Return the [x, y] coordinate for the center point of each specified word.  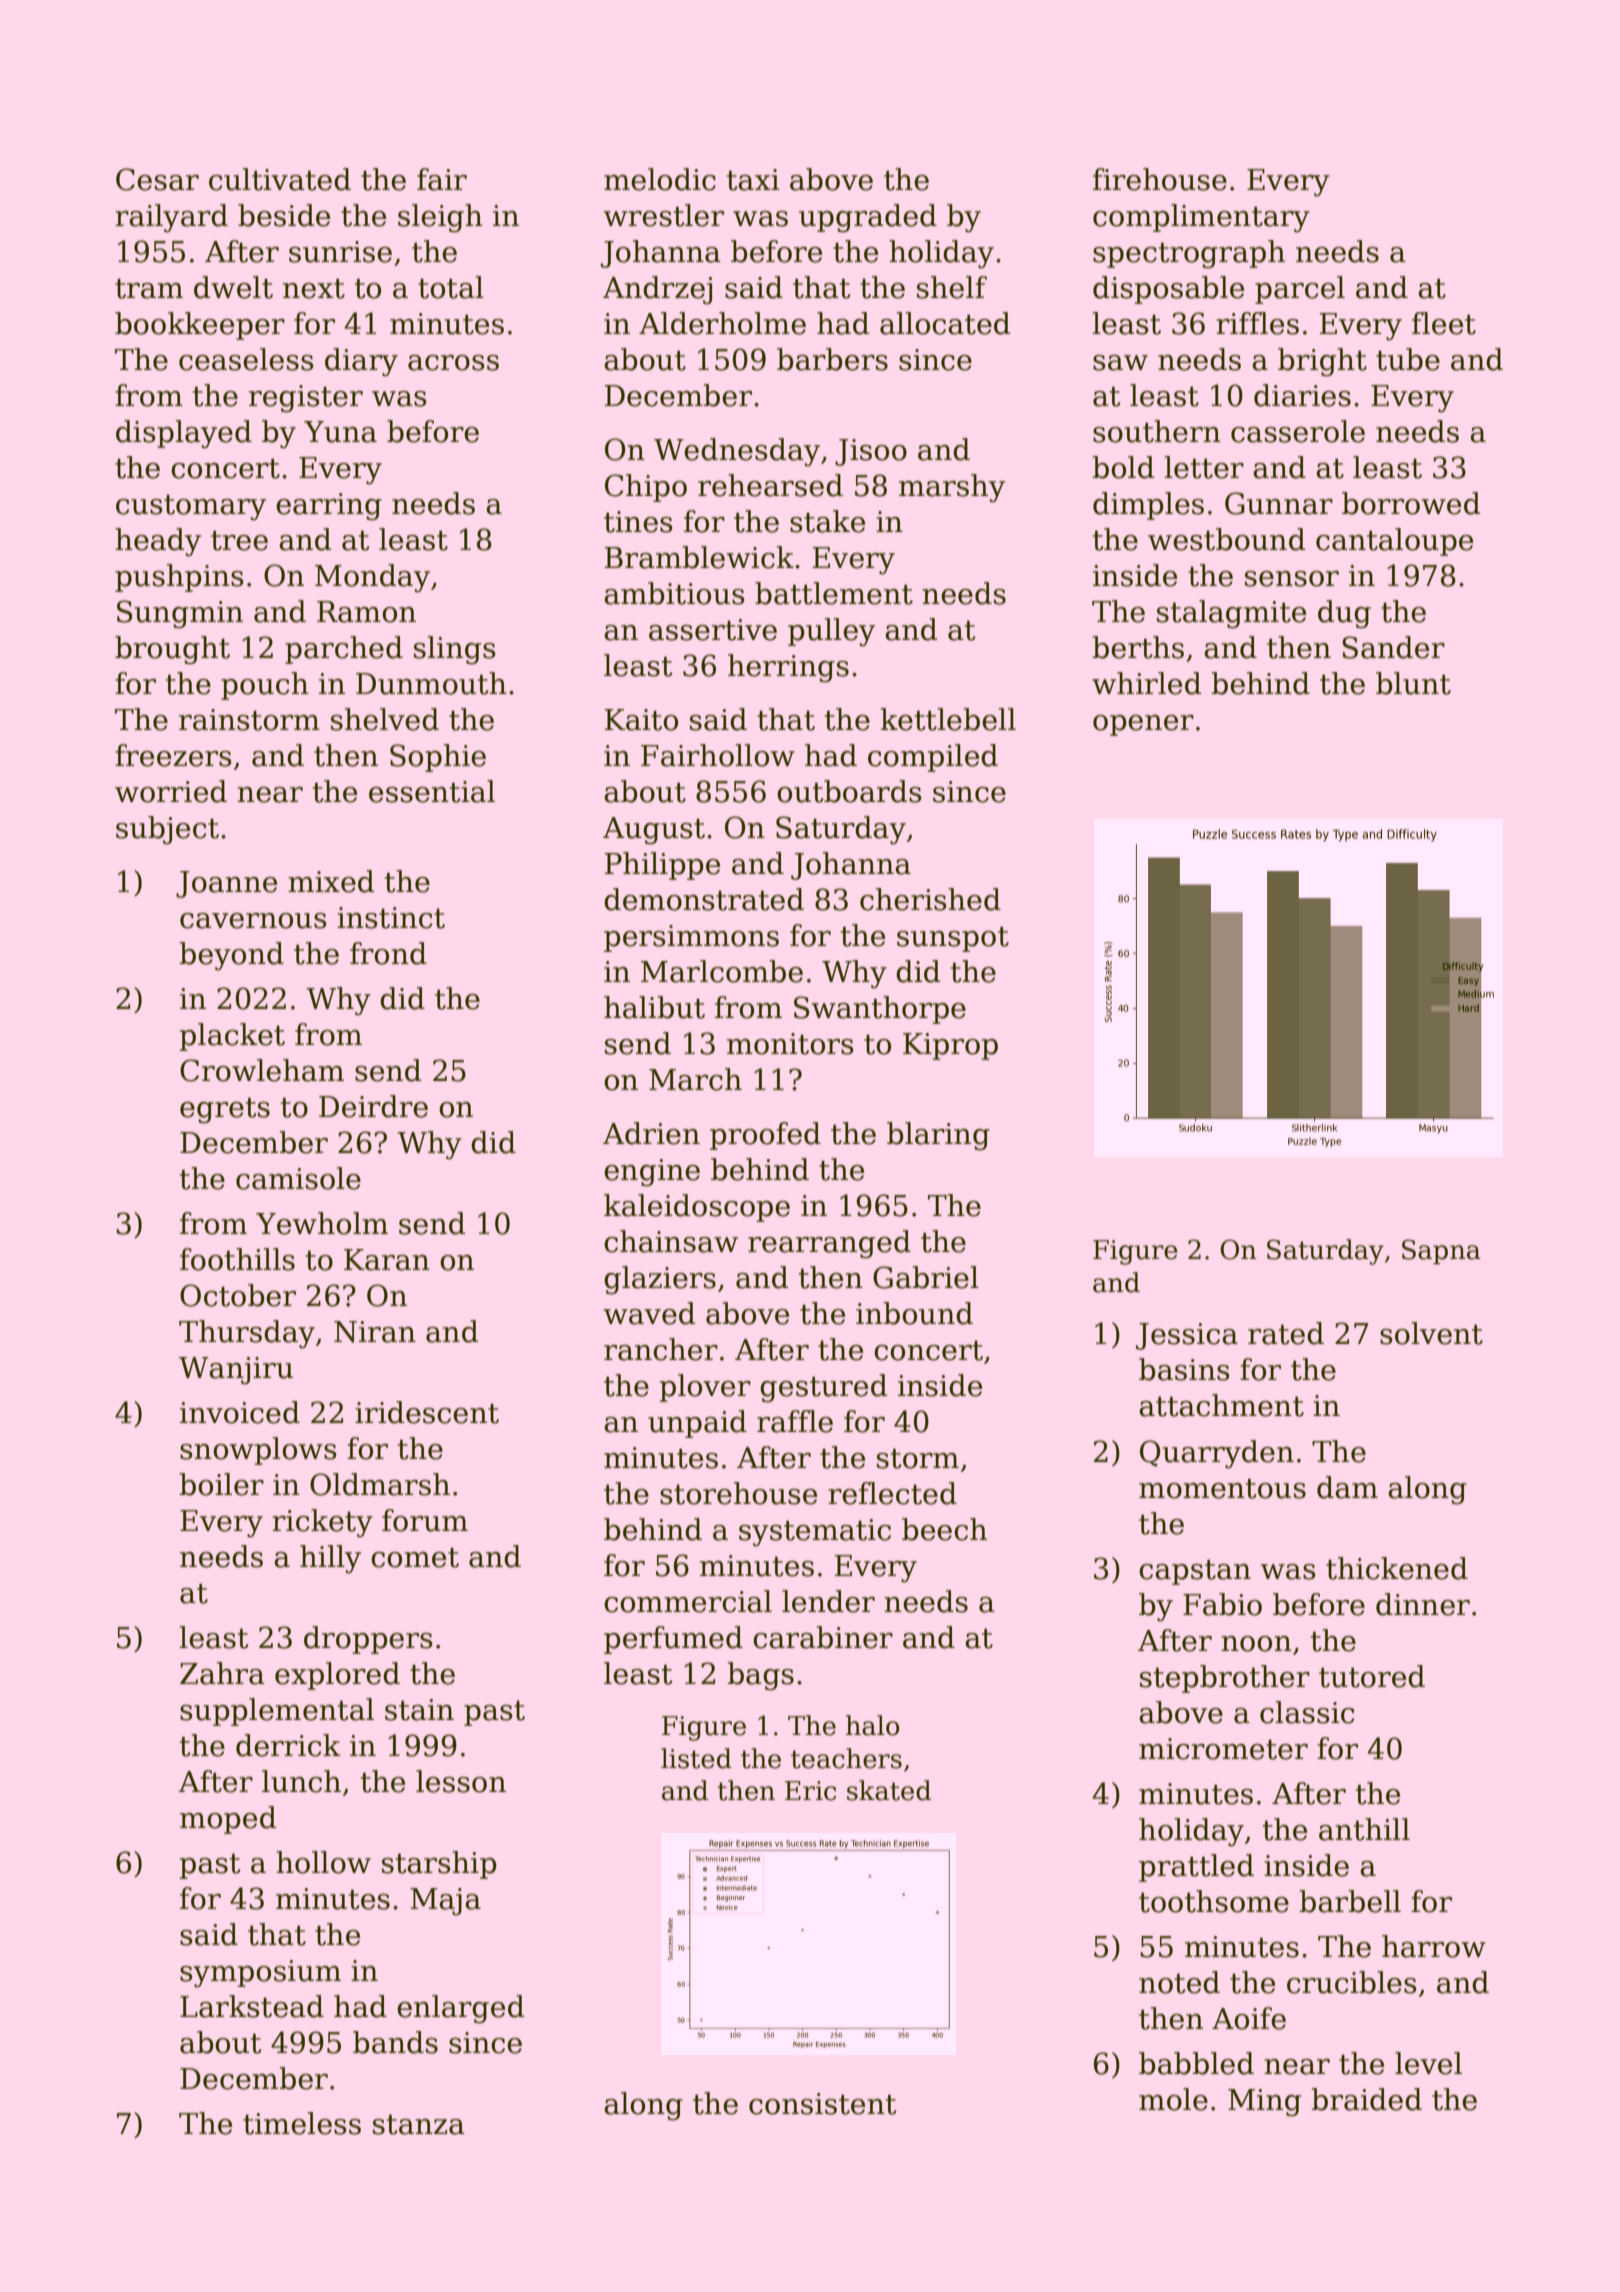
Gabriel [926, 1277]
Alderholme [722, 323]
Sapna [1441, 1252]
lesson [461, 1781]
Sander [1393, 647]
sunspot [953, 939]
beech [944, 1529]
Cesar [157, 179]
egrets [225, 1111]
